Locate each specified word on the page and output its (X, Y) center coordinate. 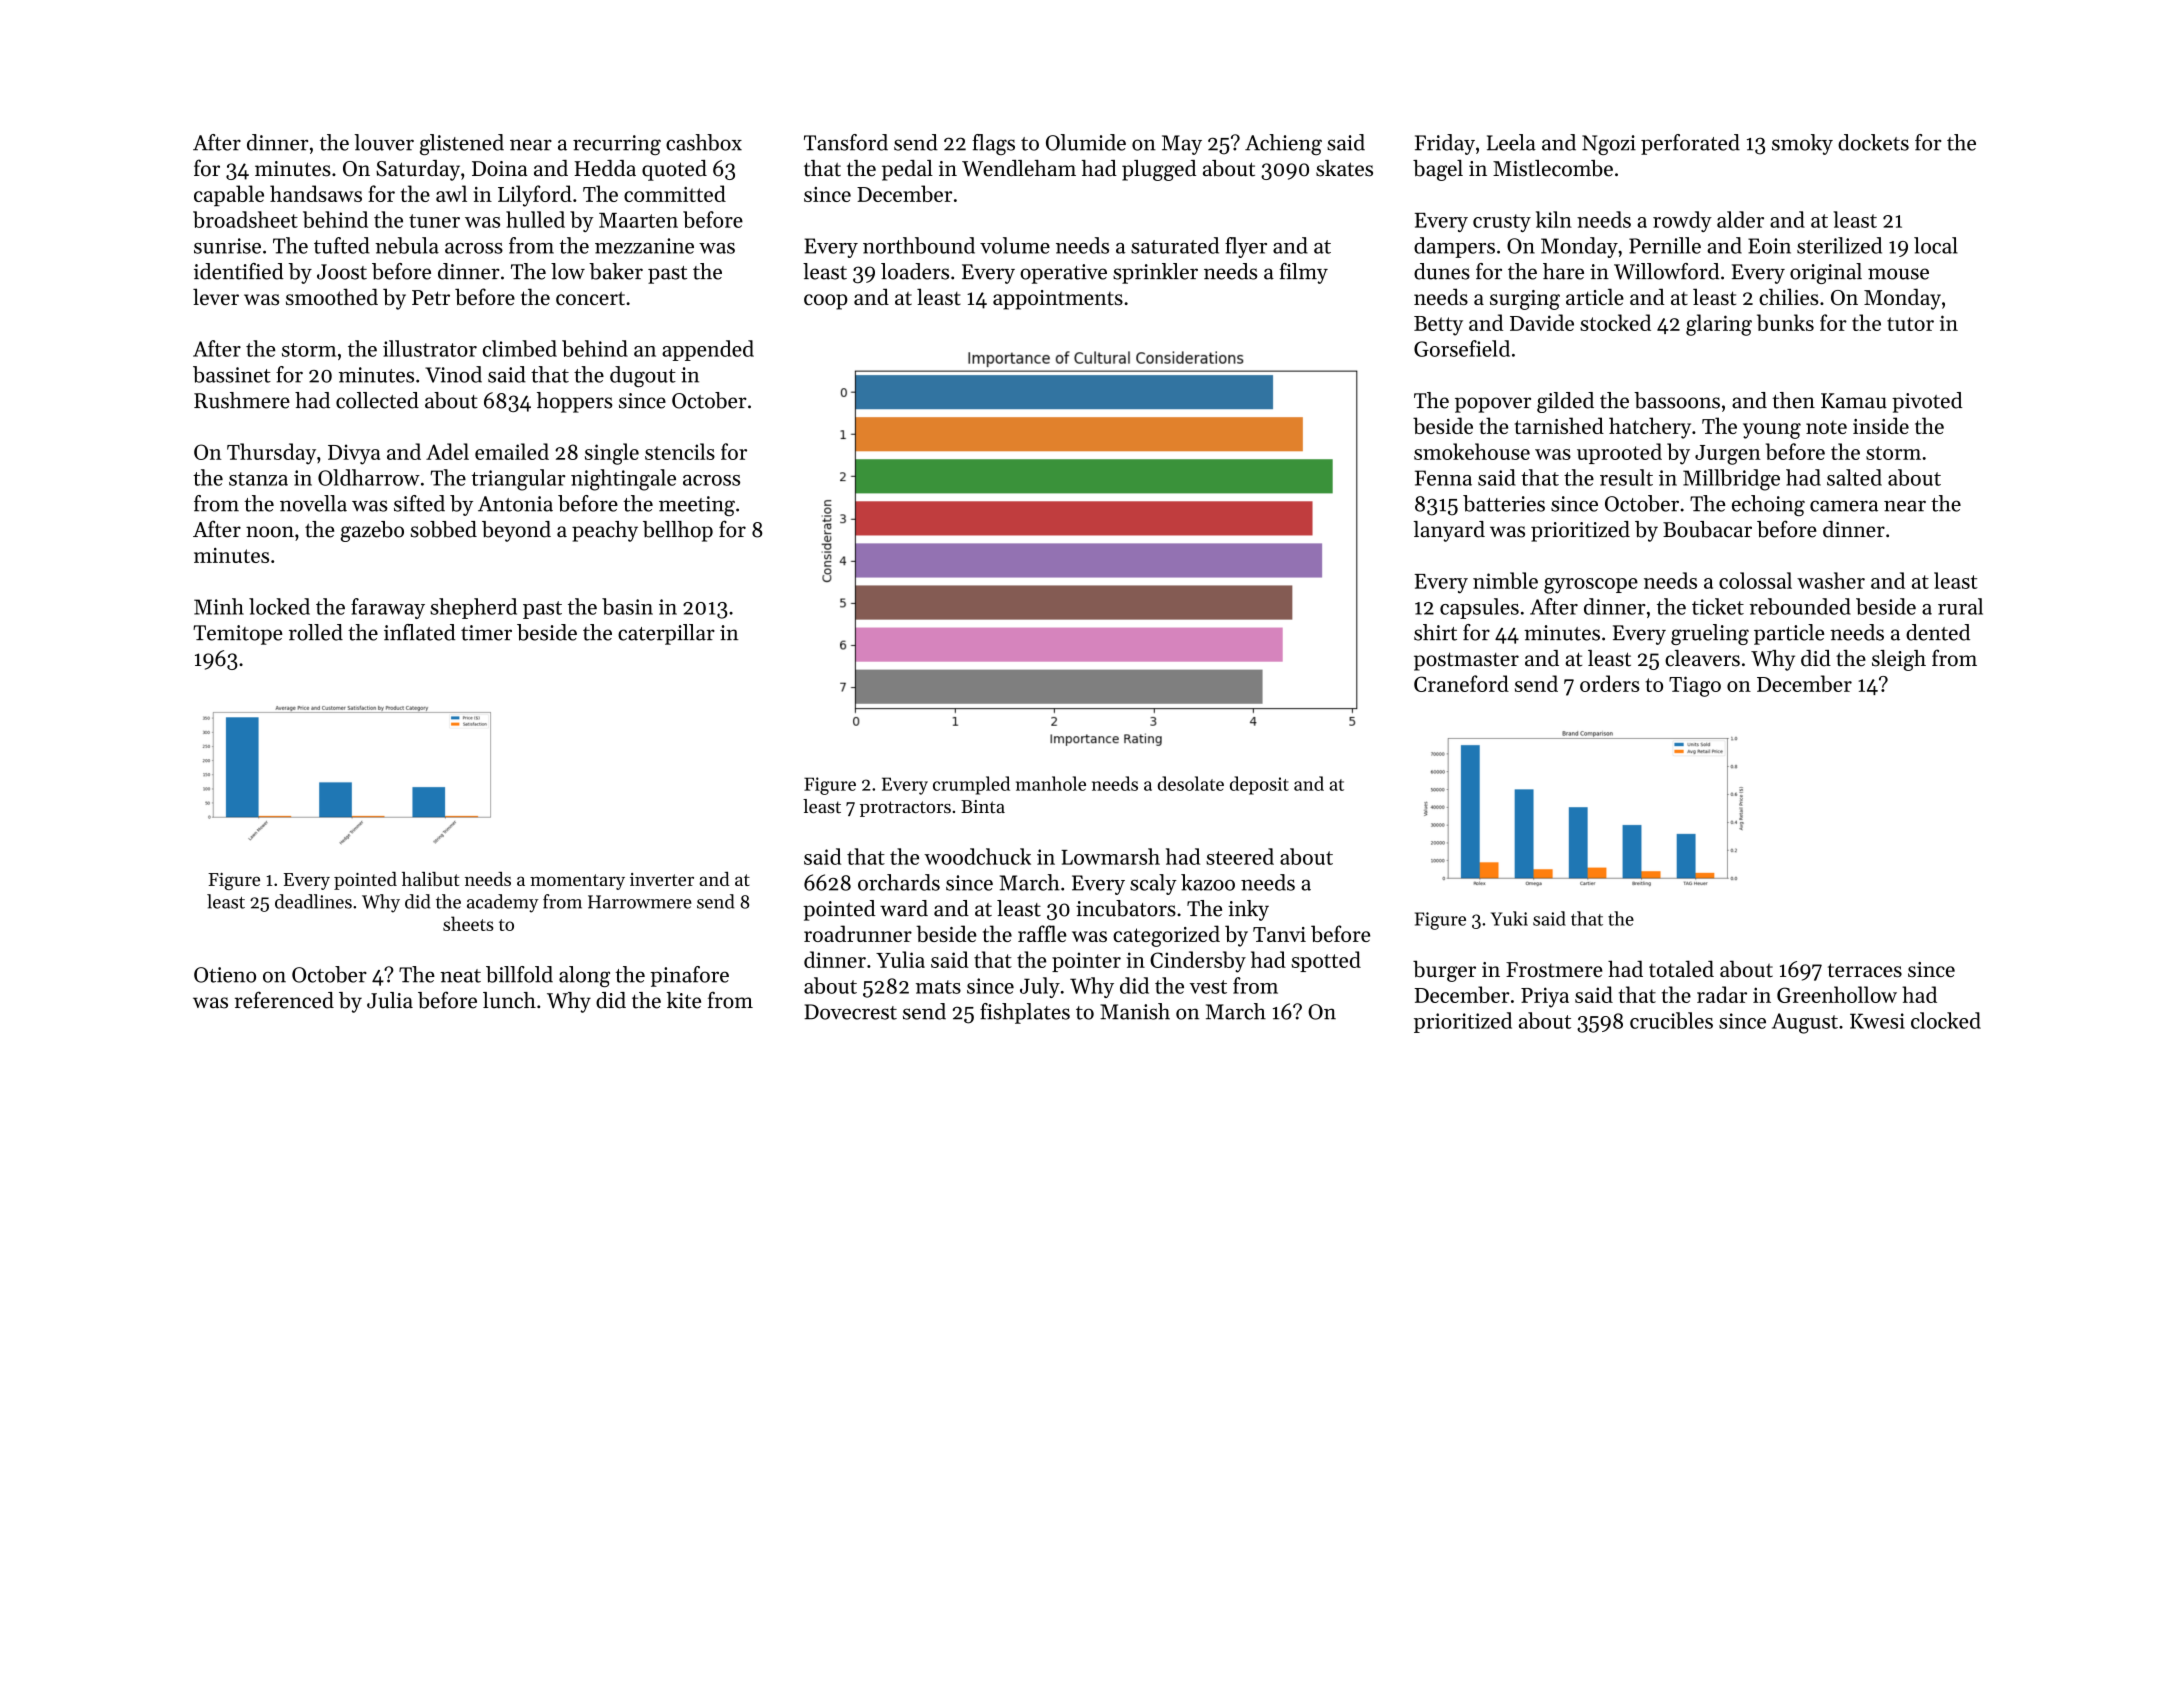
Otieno (225, 975)
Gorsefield (1462, 348)
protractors (905, 809)
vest (1208, 987)
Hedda (605, 168)
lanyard (1449, 531)
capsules (1479, 608)
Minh (219, 606)
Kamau (1854, 401)
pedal (907, 170)
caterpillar (666, 634)
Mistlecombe (1553, 168)
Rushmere (242, 400)
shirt (1435, 632)
